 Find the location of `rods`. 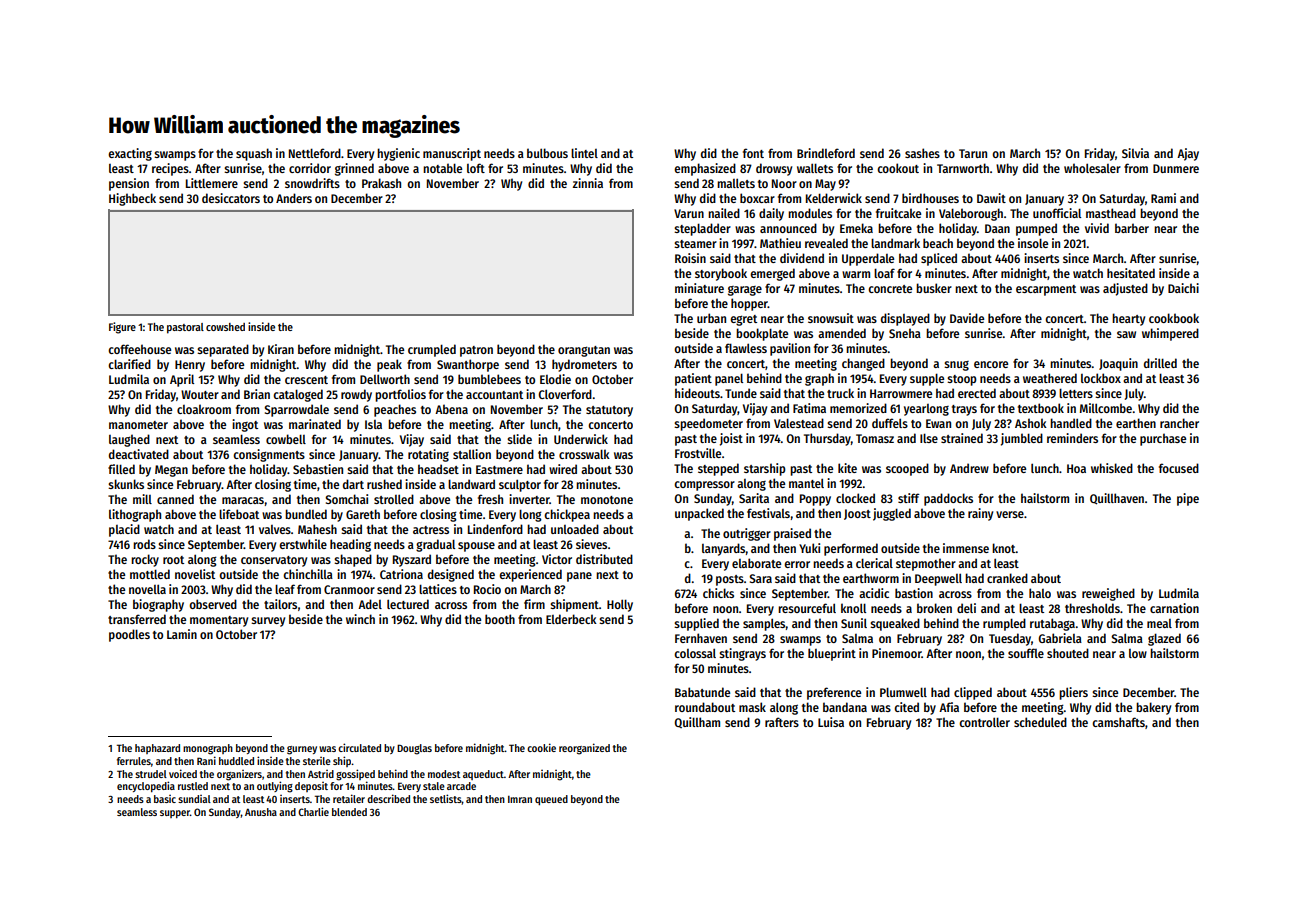

rods is located at coordinates (144, 544).
